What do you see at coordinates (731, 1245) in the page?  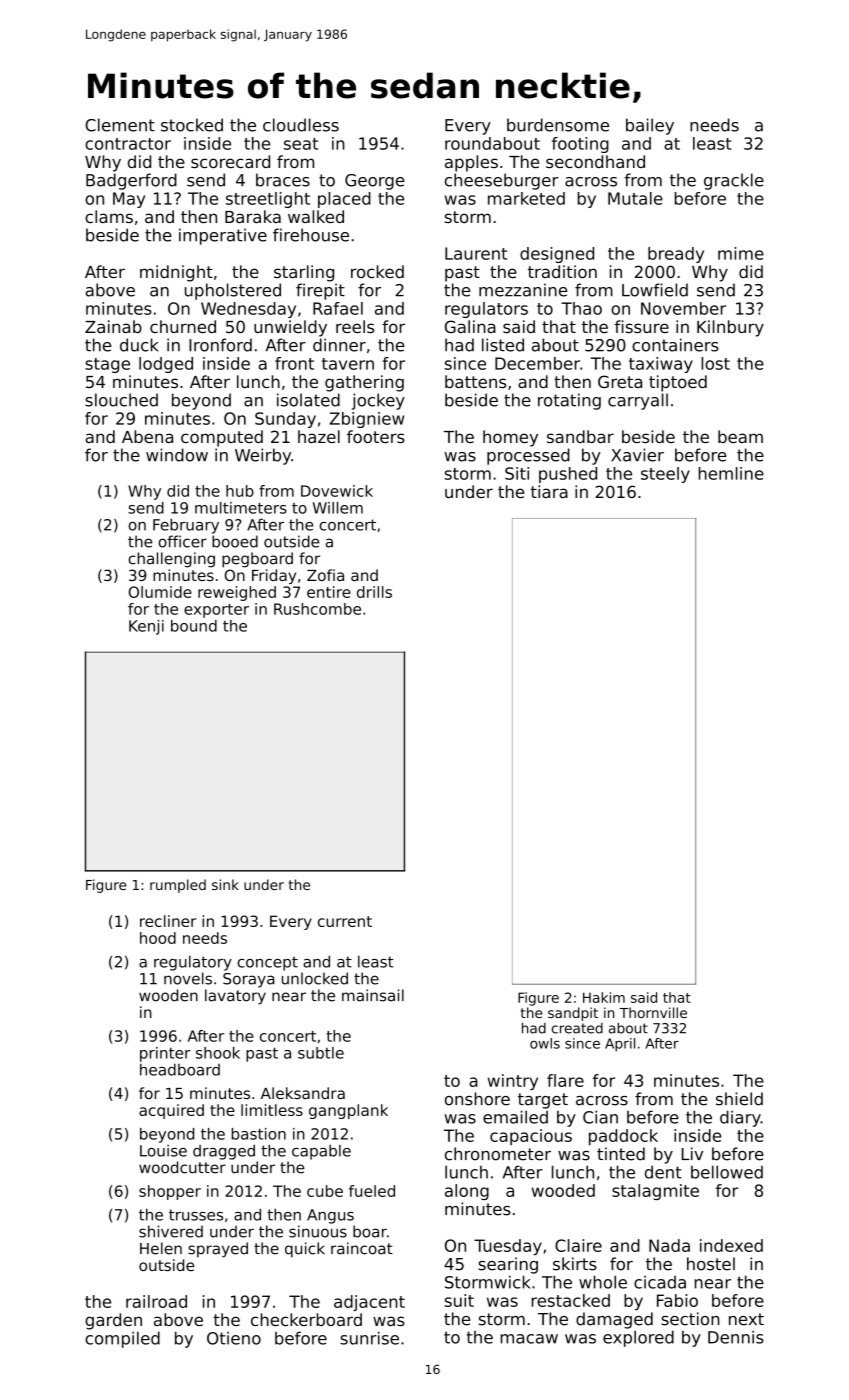 I see `indexed` at bounding box center [731, 1245].
